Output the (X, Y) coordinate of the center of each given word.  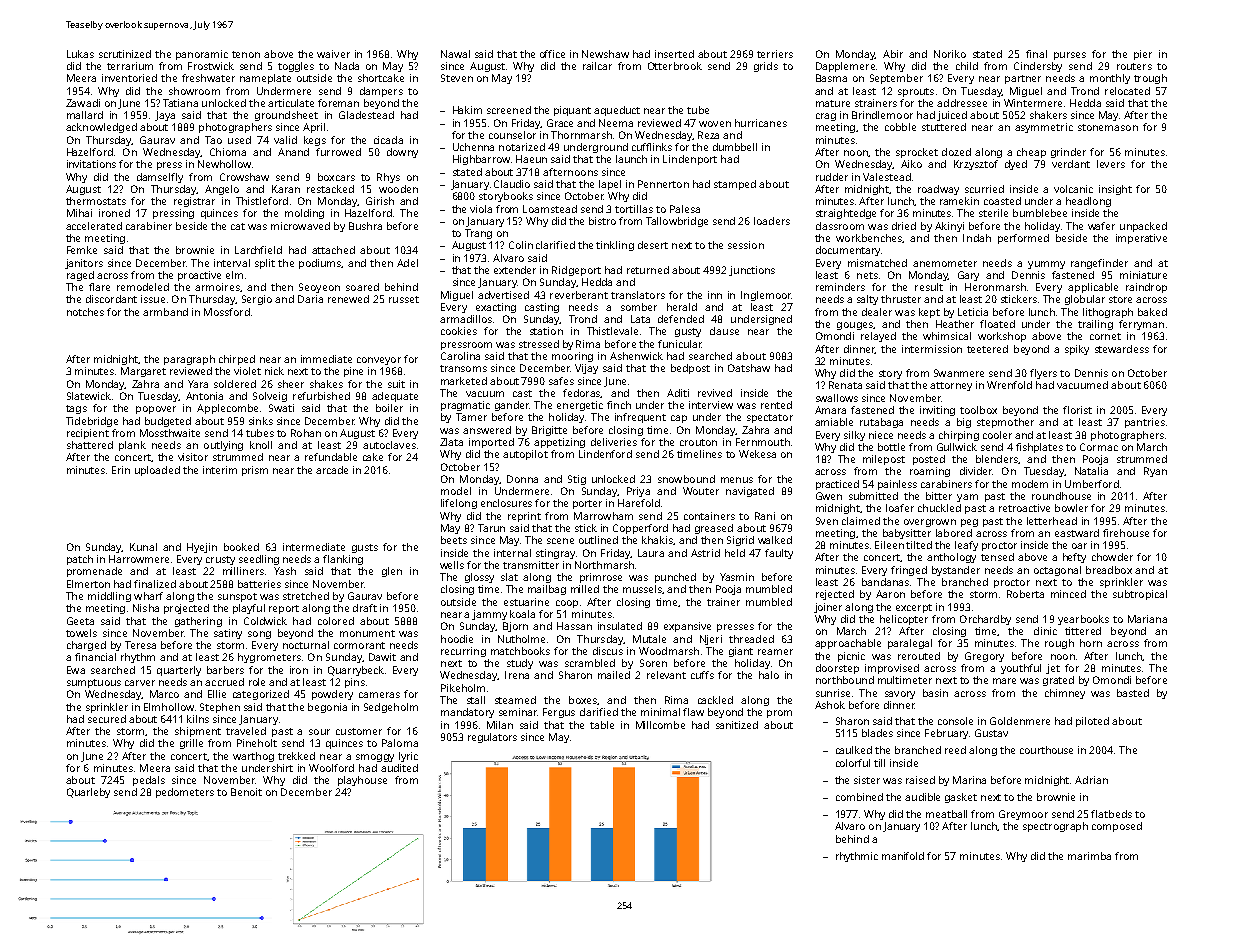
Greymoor (1023, 815)
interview (711, 405)
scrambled (590, 663)
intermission (932, 349)
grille (191, 744)
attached (333, 250)
